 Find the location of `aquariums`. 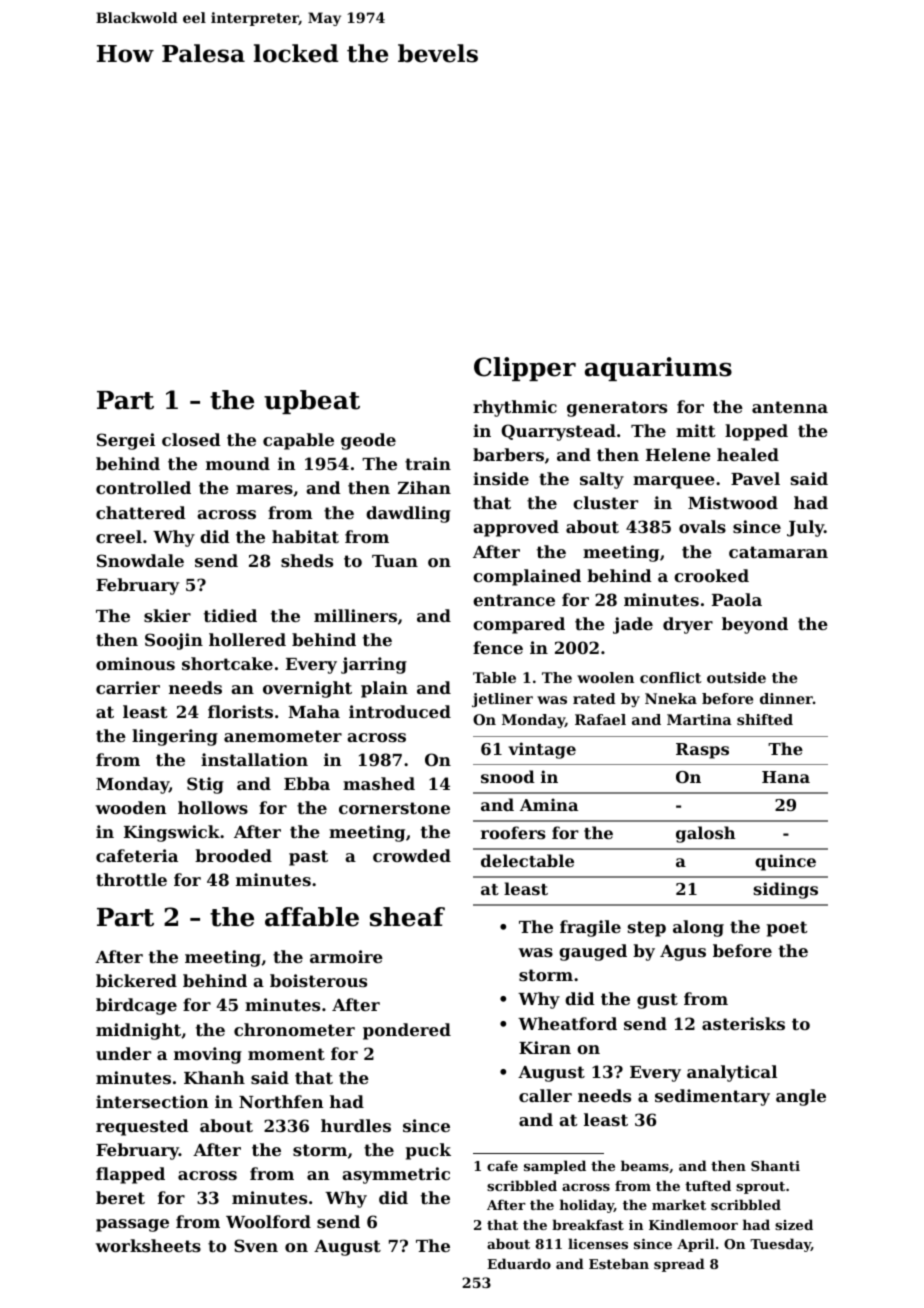

aquariums is located at coordinates (658, 369).
